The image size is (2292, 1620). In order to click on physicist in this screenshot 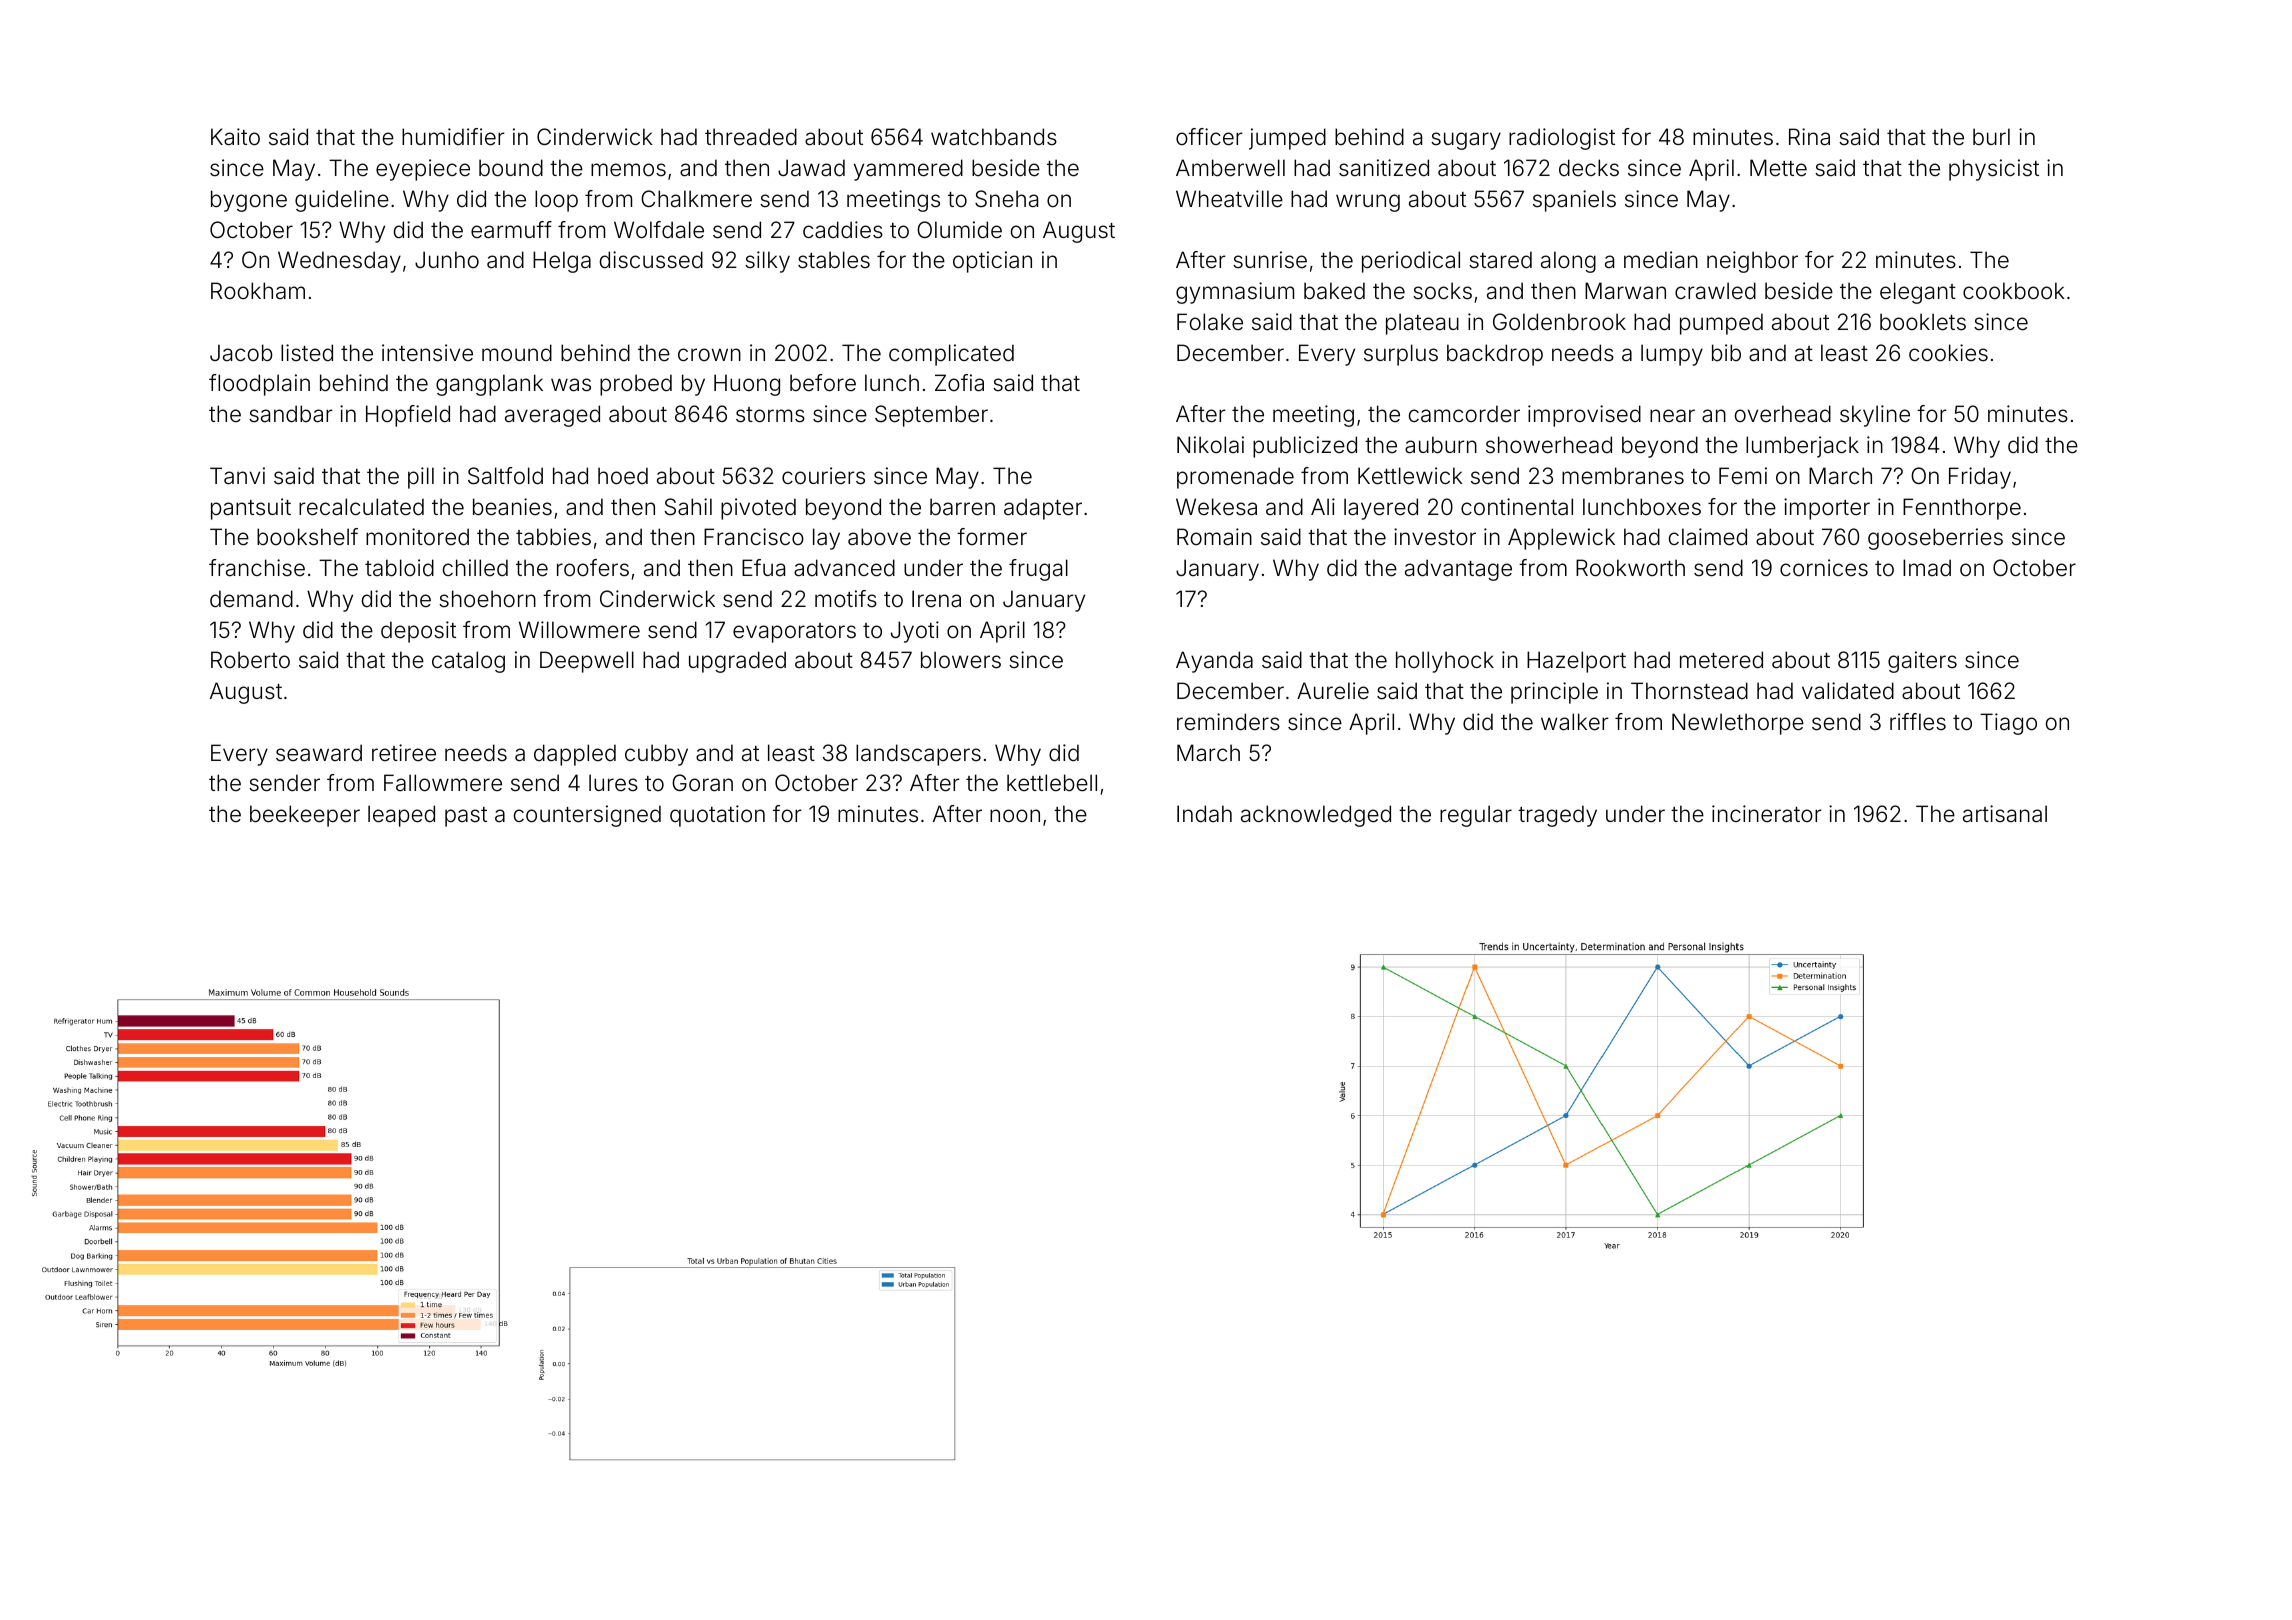, I will do `click(1994, 170)`.
